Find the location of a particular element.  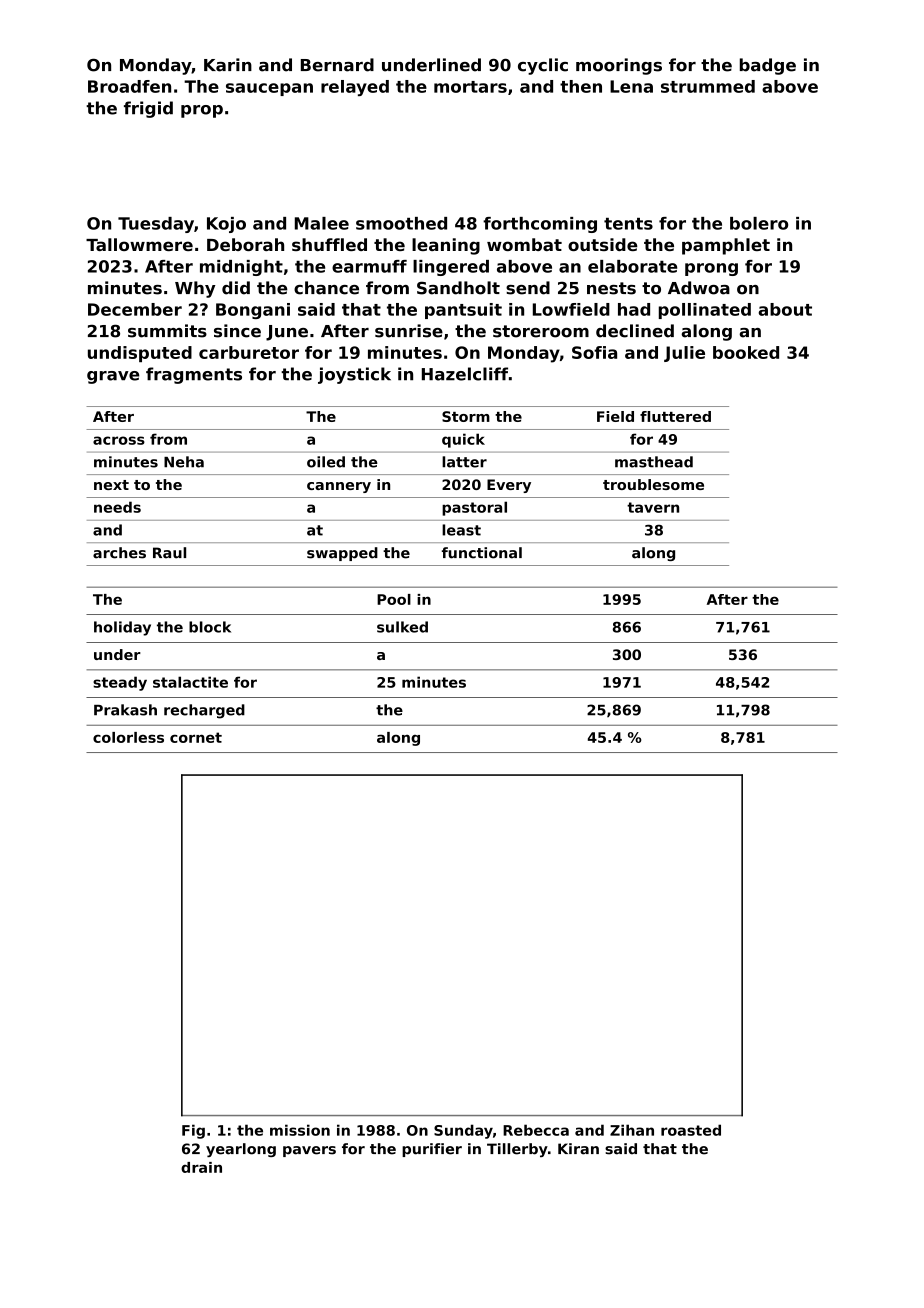

drain is located at coordinates (201, 1167).
